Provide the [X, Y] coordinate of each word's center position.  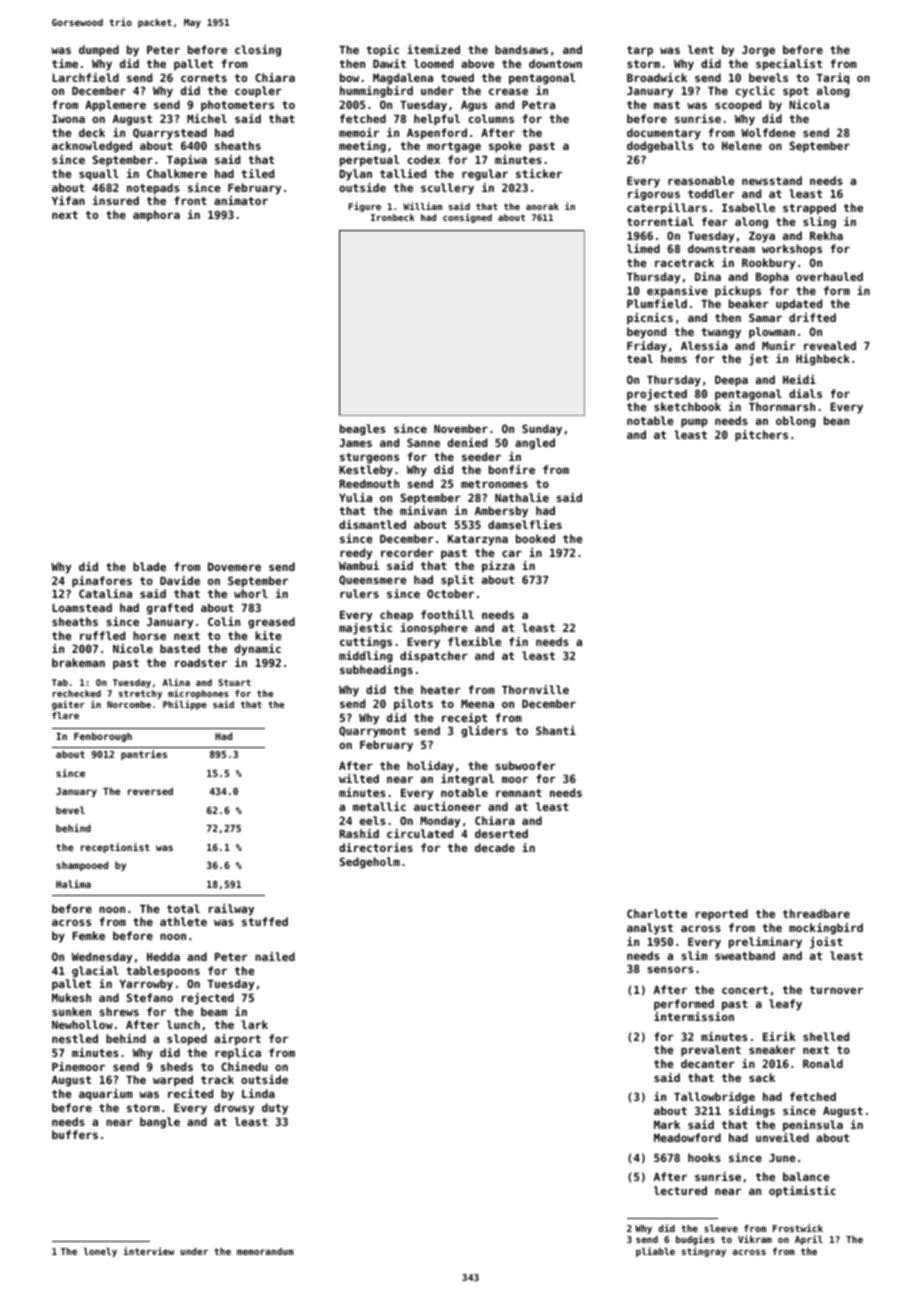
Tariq [832, 79]
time [65, 63]
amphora [156, 216]
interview [148, 1251]
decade [495, 847]
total [183, 908]
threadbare [816, 913]
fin [518, 641]
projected [657, 395]
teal [640, 358]
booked [535, 538]
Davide [180, 580]
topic [382, 51]
